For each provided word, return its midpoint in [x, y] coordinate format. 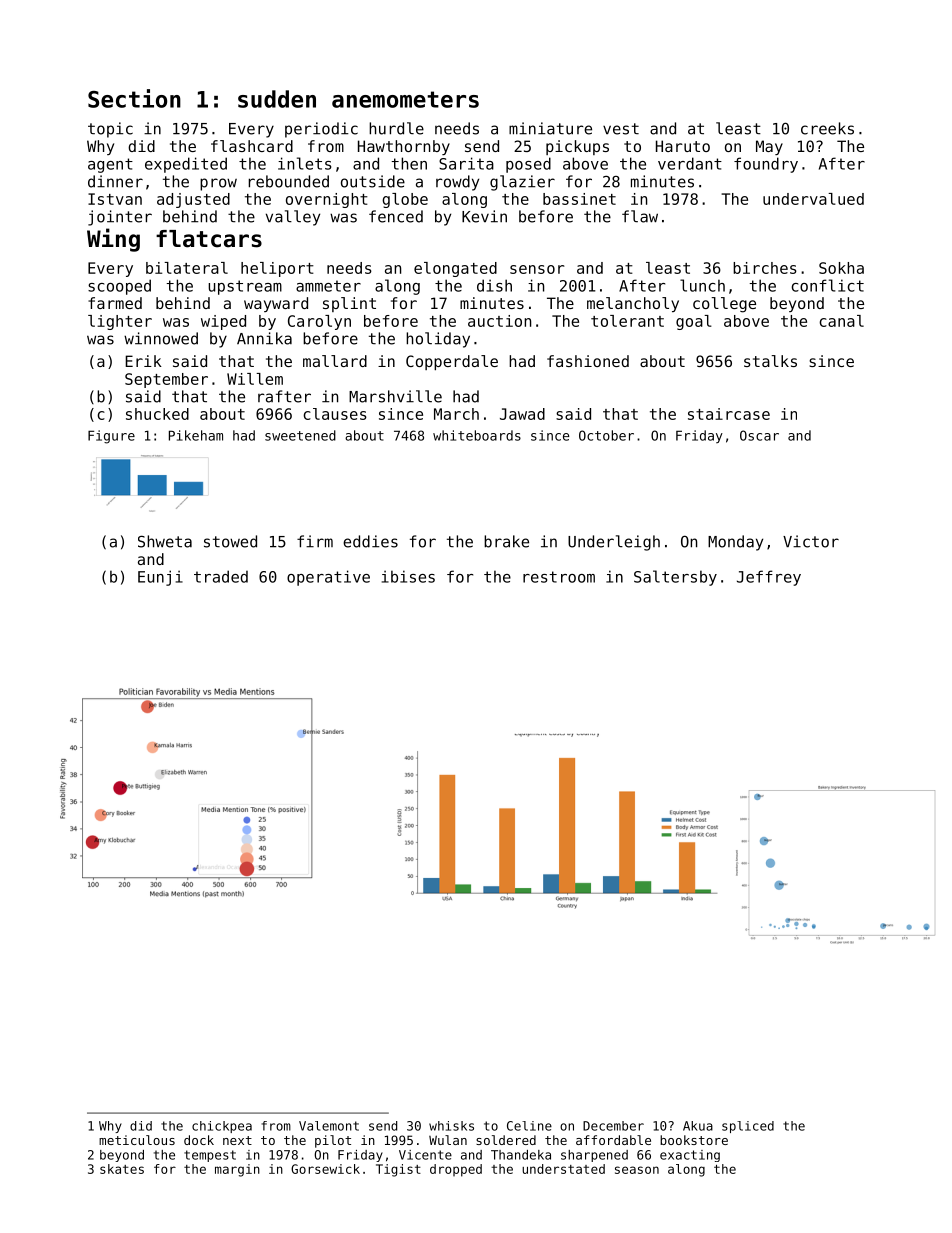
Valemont [329, 1126]
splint [349, 304]
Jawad [522, 414]
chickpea [222, 1127]
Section [134, 98]
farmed [115, 303]
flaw [640, 216]
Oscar [759, 435]
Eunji [160, 578]
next [237, 1140]
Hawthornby [404, 147]
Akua [698, 1126]
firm [315, 541]
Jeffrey [769, 578]
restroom [559, 577]
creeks [827, 128]
